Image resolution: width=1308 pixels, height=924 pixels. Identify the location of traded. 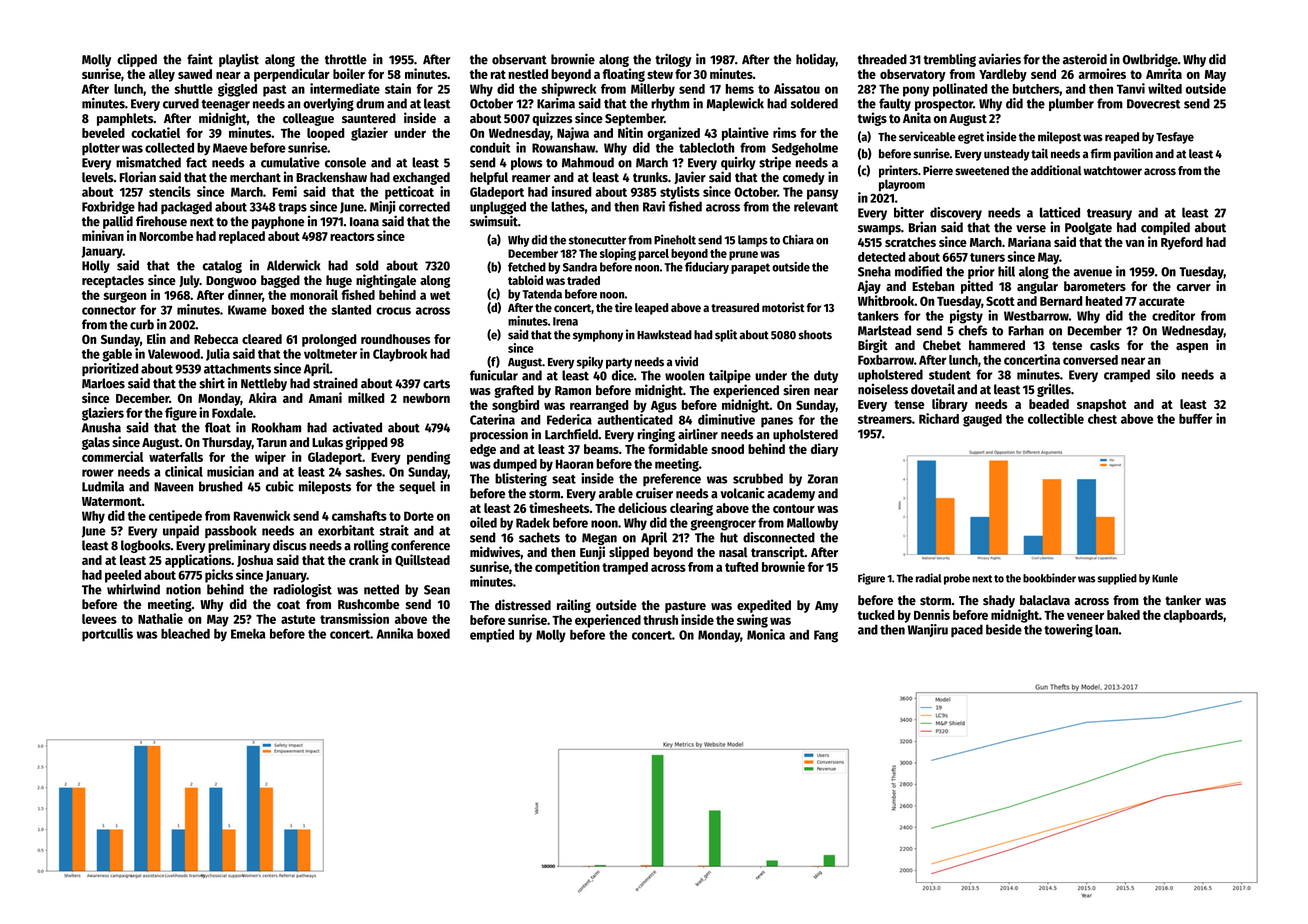
(583, 280).
